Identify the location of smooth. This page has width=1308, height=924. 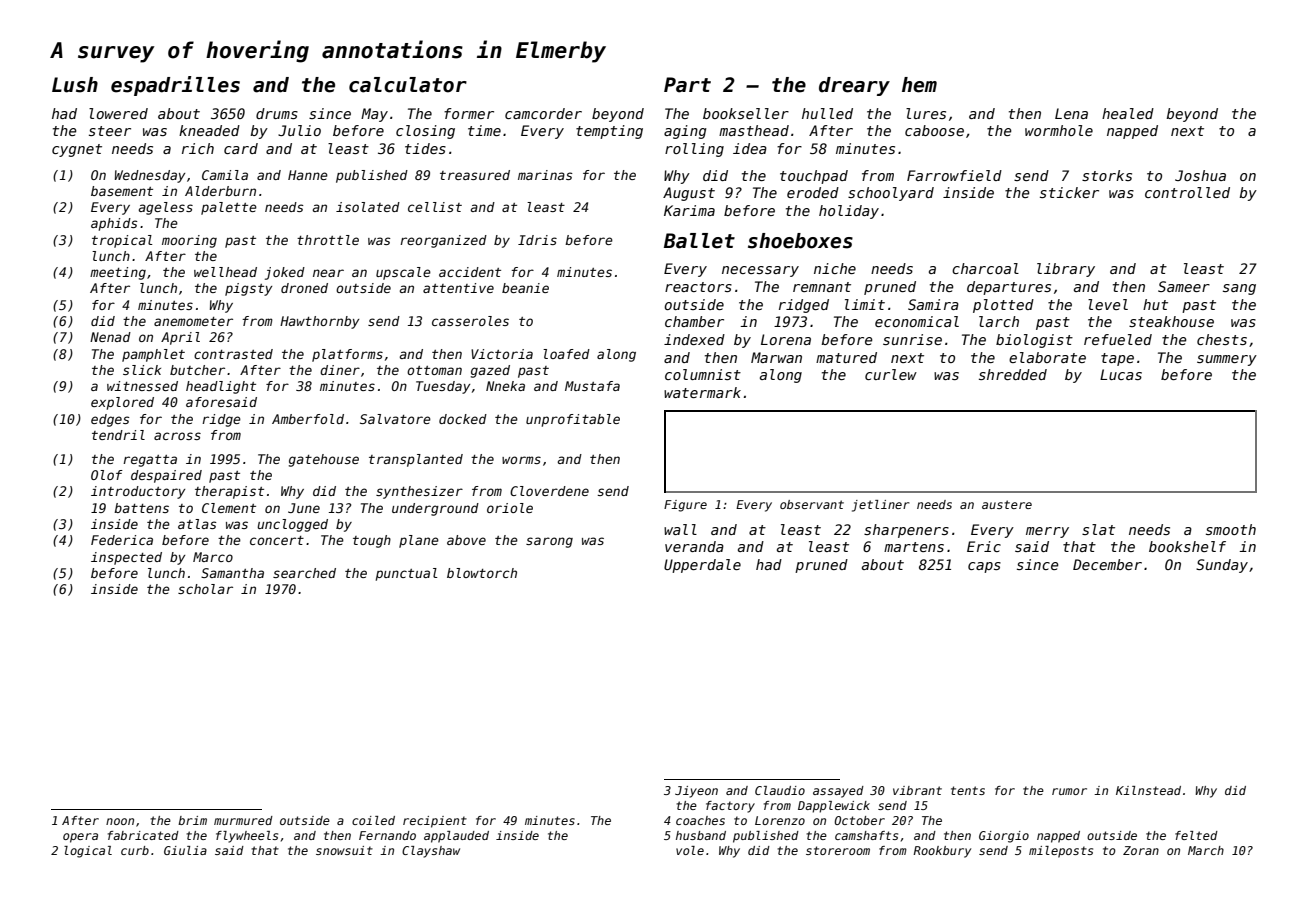
(1231, 529).
